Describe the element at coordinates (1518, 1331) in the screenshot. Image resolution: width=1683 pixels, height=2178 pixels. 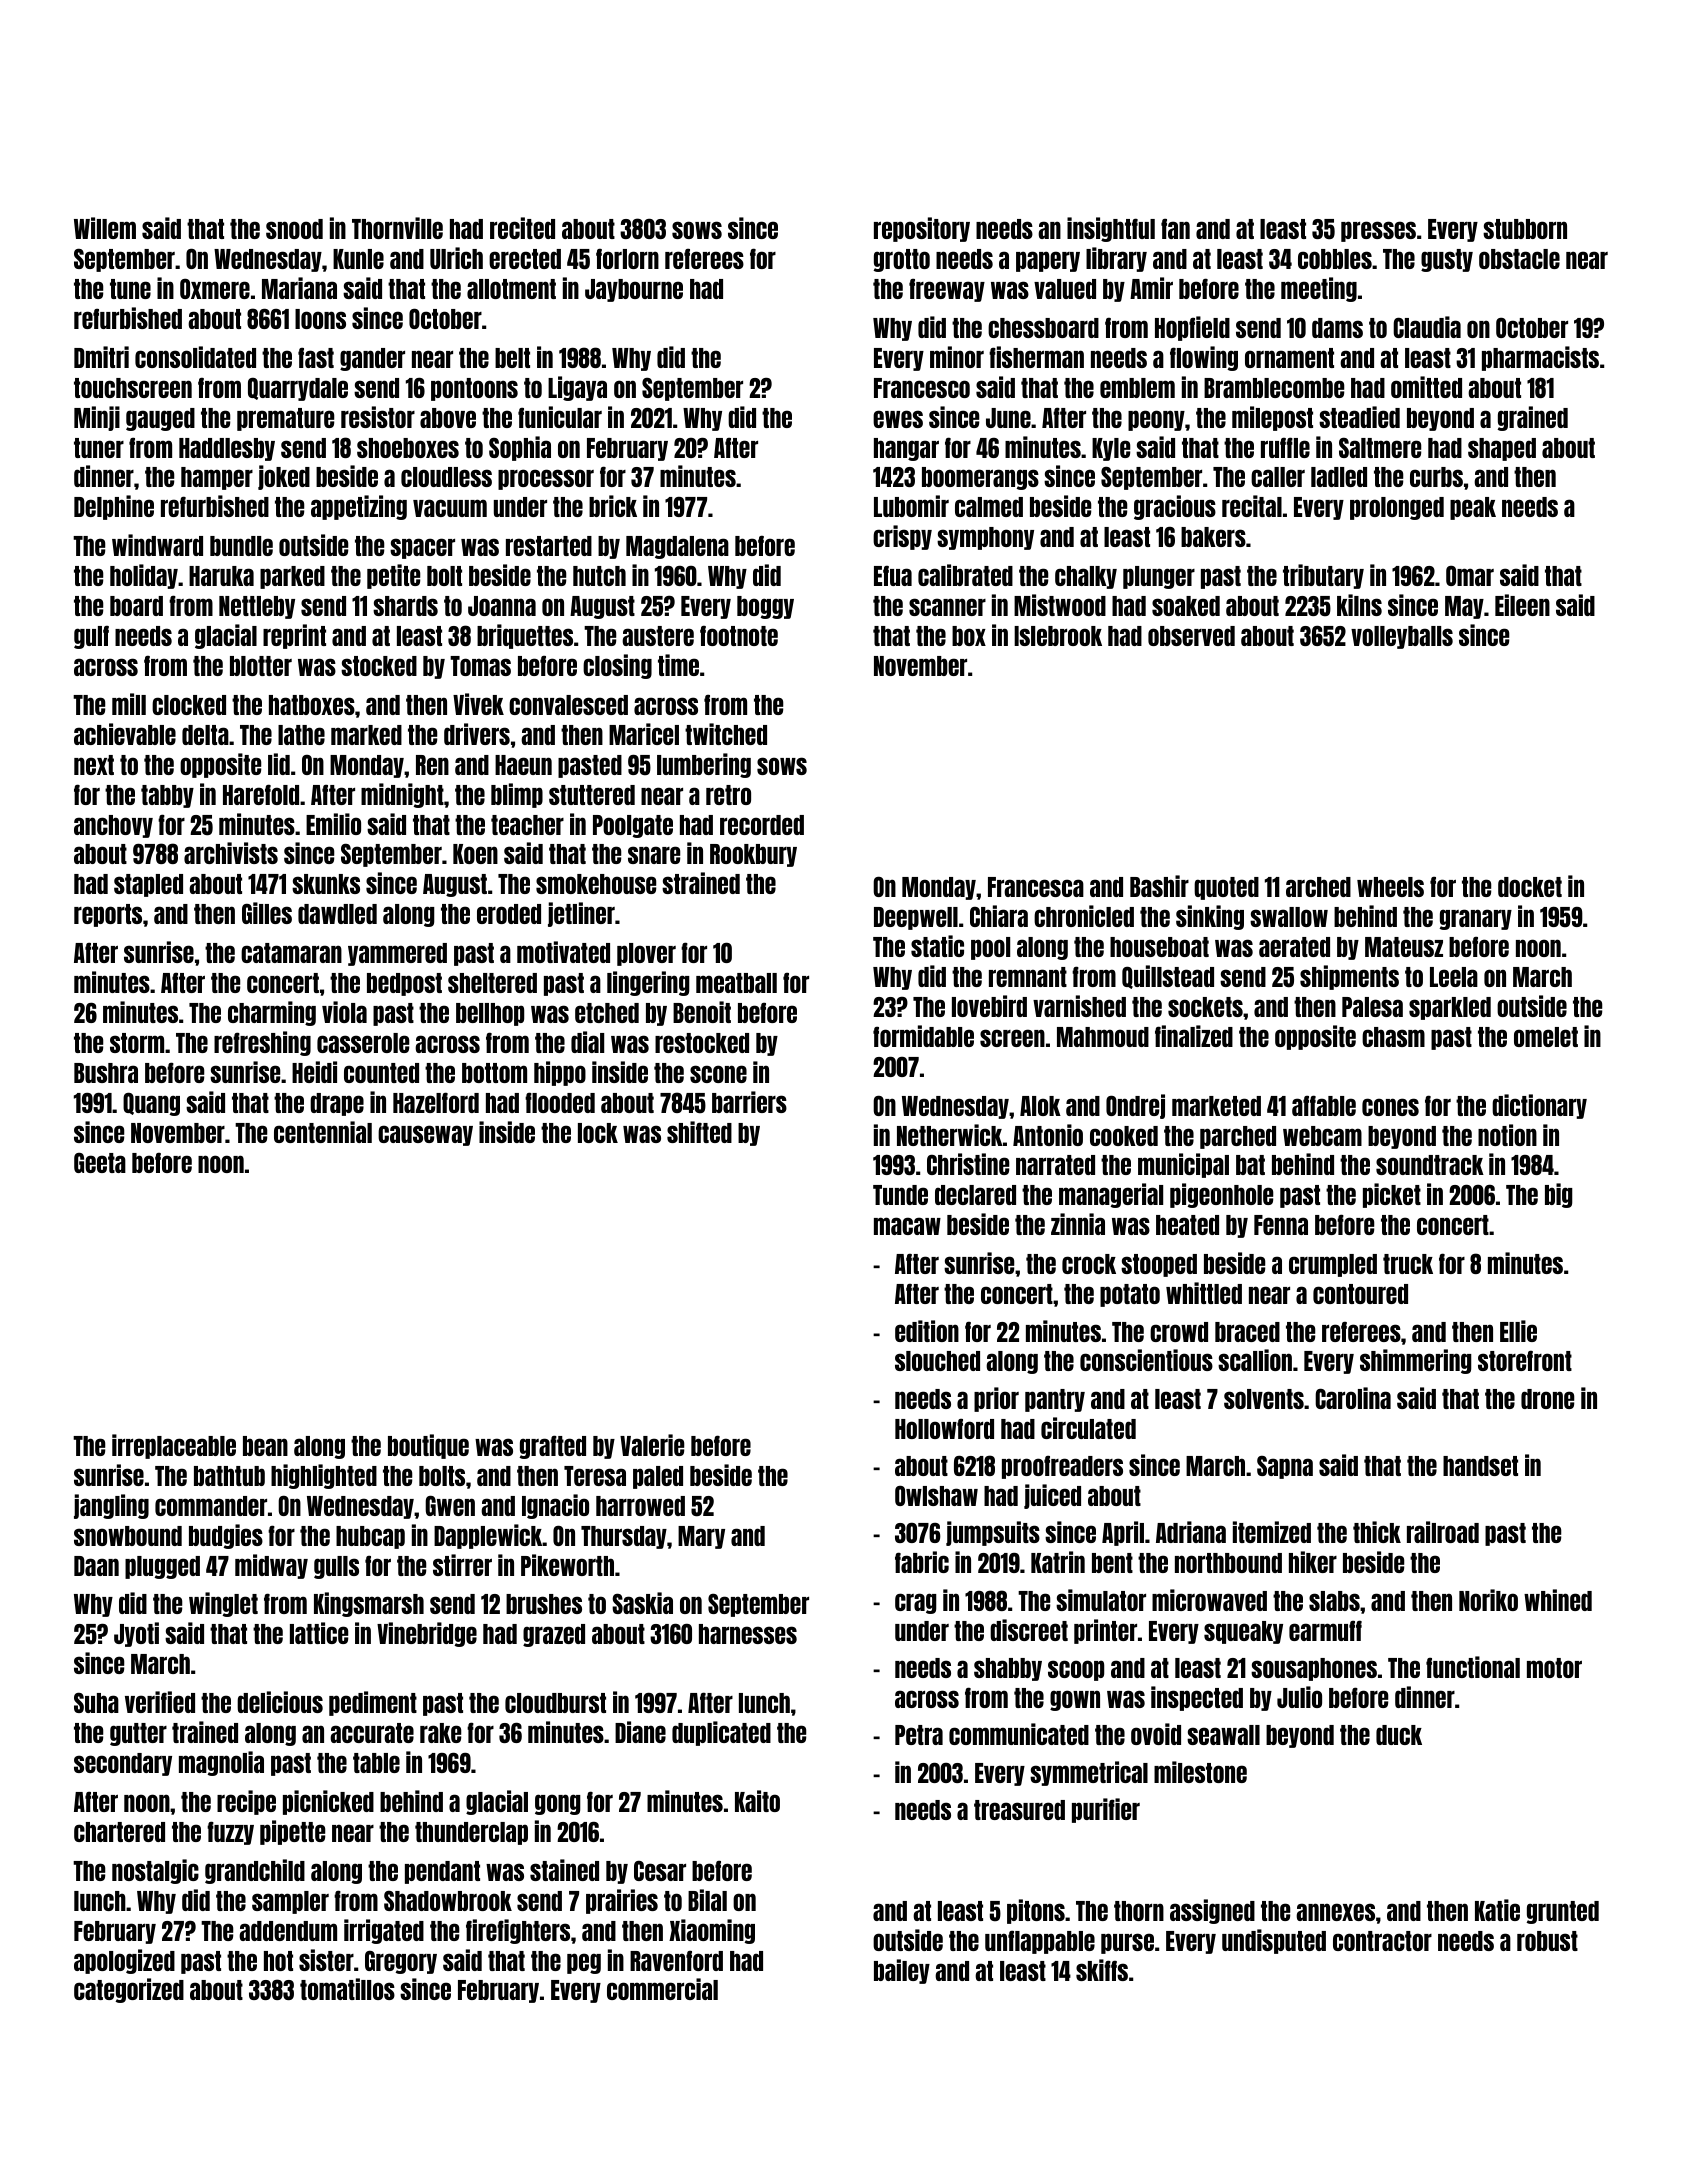
I see `Ellie` at that location.
